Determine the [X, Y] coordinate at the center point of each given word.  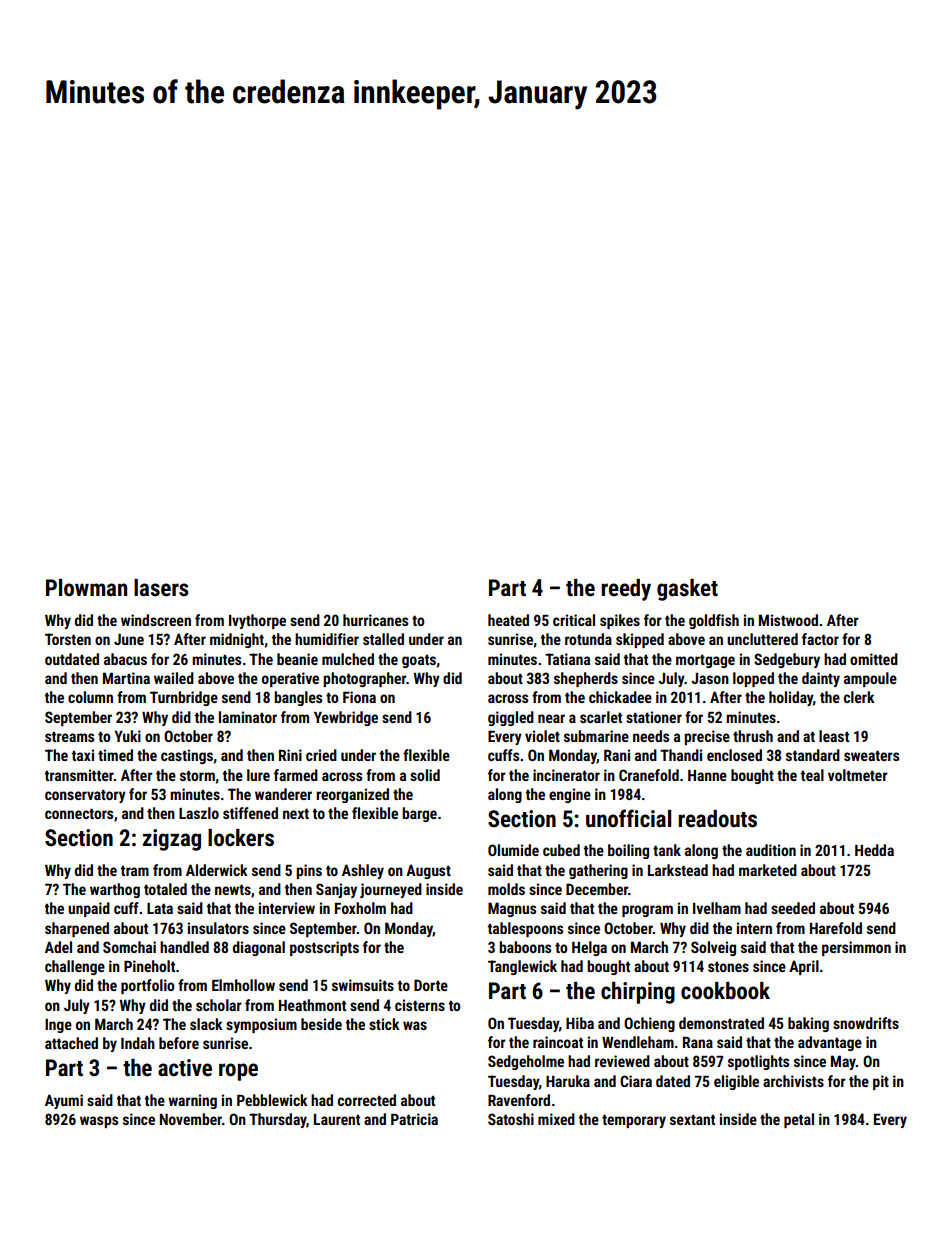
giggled [511, 718]
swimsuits [363, 985]
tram [135, 871]
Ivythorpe [257, 621]
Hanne [707, 775]
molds [506, 889]
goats [419, 661]
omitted [874, 659]
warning [192, 1101]
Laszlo [199, 813]
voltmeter [858, 775]
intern [754, 928]
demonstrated [721, 1023]
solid [425, 775]
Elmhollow [243, 985]
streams [69, 737]
